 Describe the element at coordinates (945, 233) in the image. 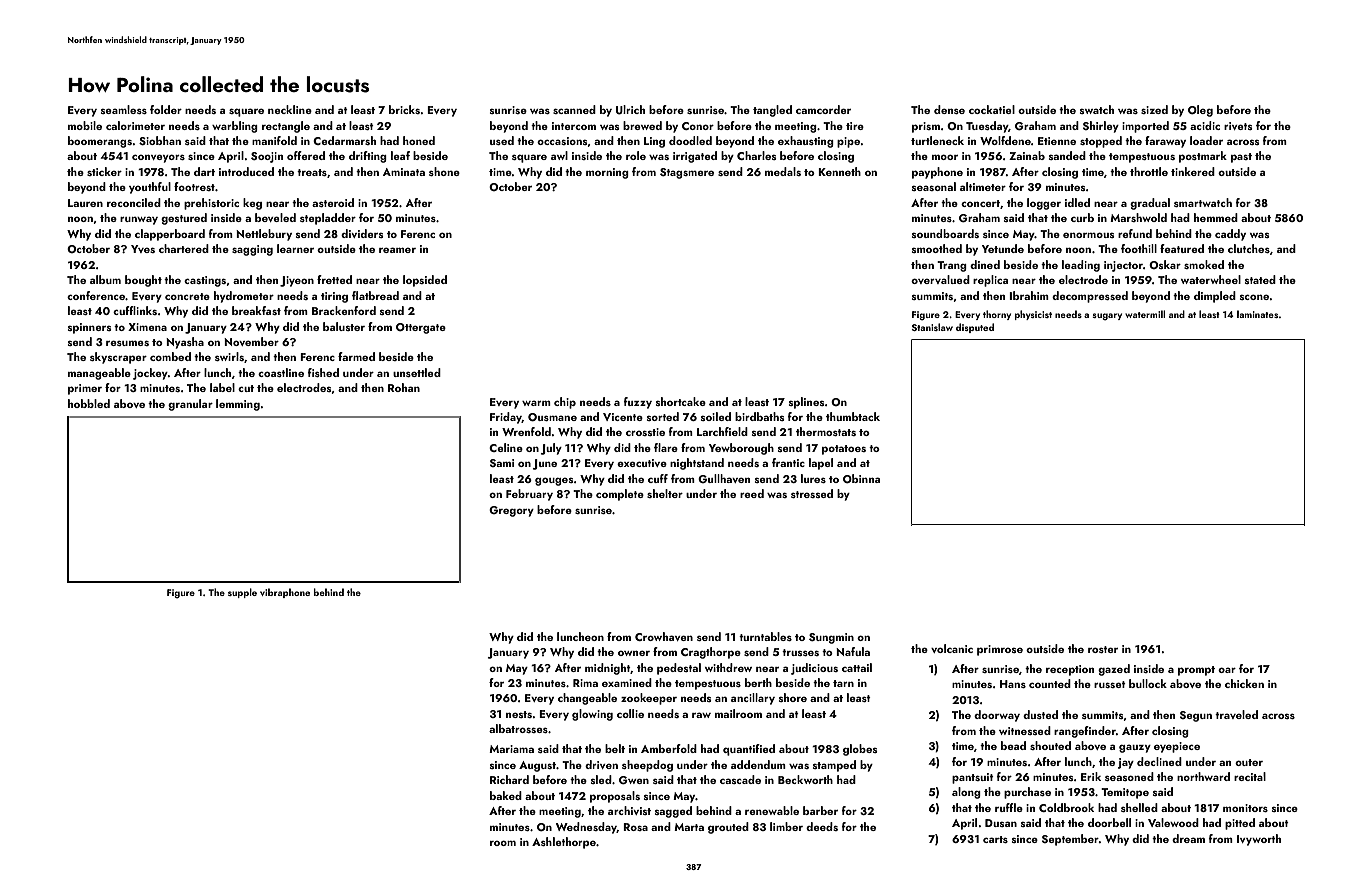

I see `soundboards` at that location.
